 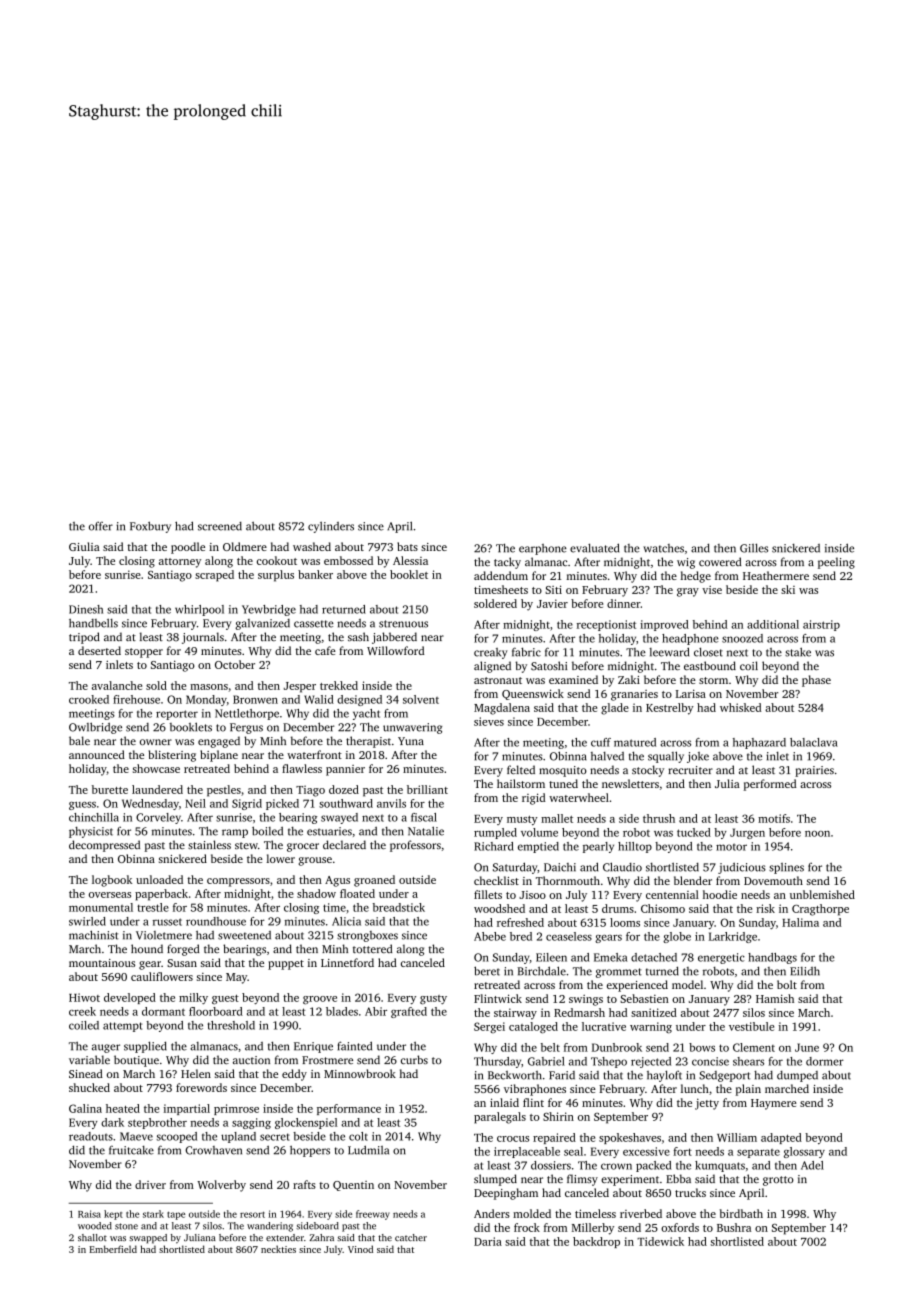 What do you see at coordinates (101, 526) in the screenshot?
I see `offer` at bounding box center [101, 526].
